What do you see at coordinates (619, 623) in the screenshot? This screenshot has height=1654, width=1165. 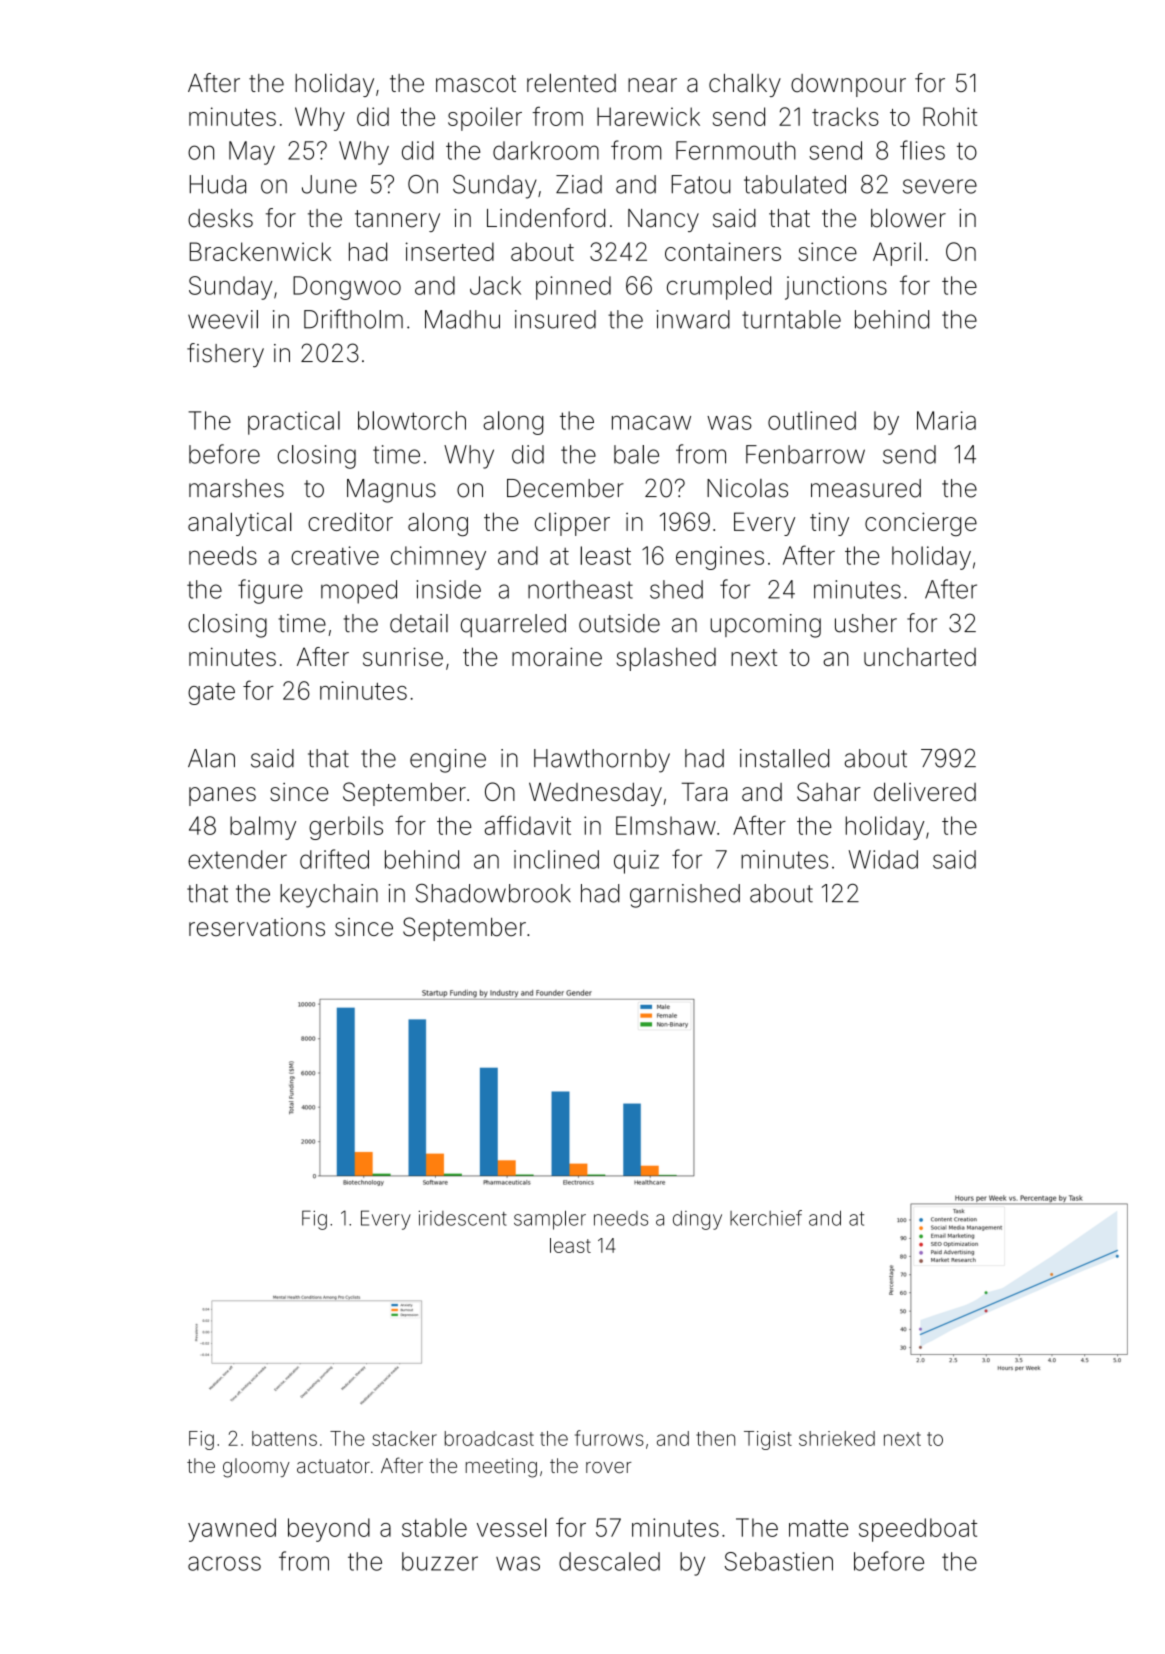 I see `outside` at bounding box center [619, 623].
